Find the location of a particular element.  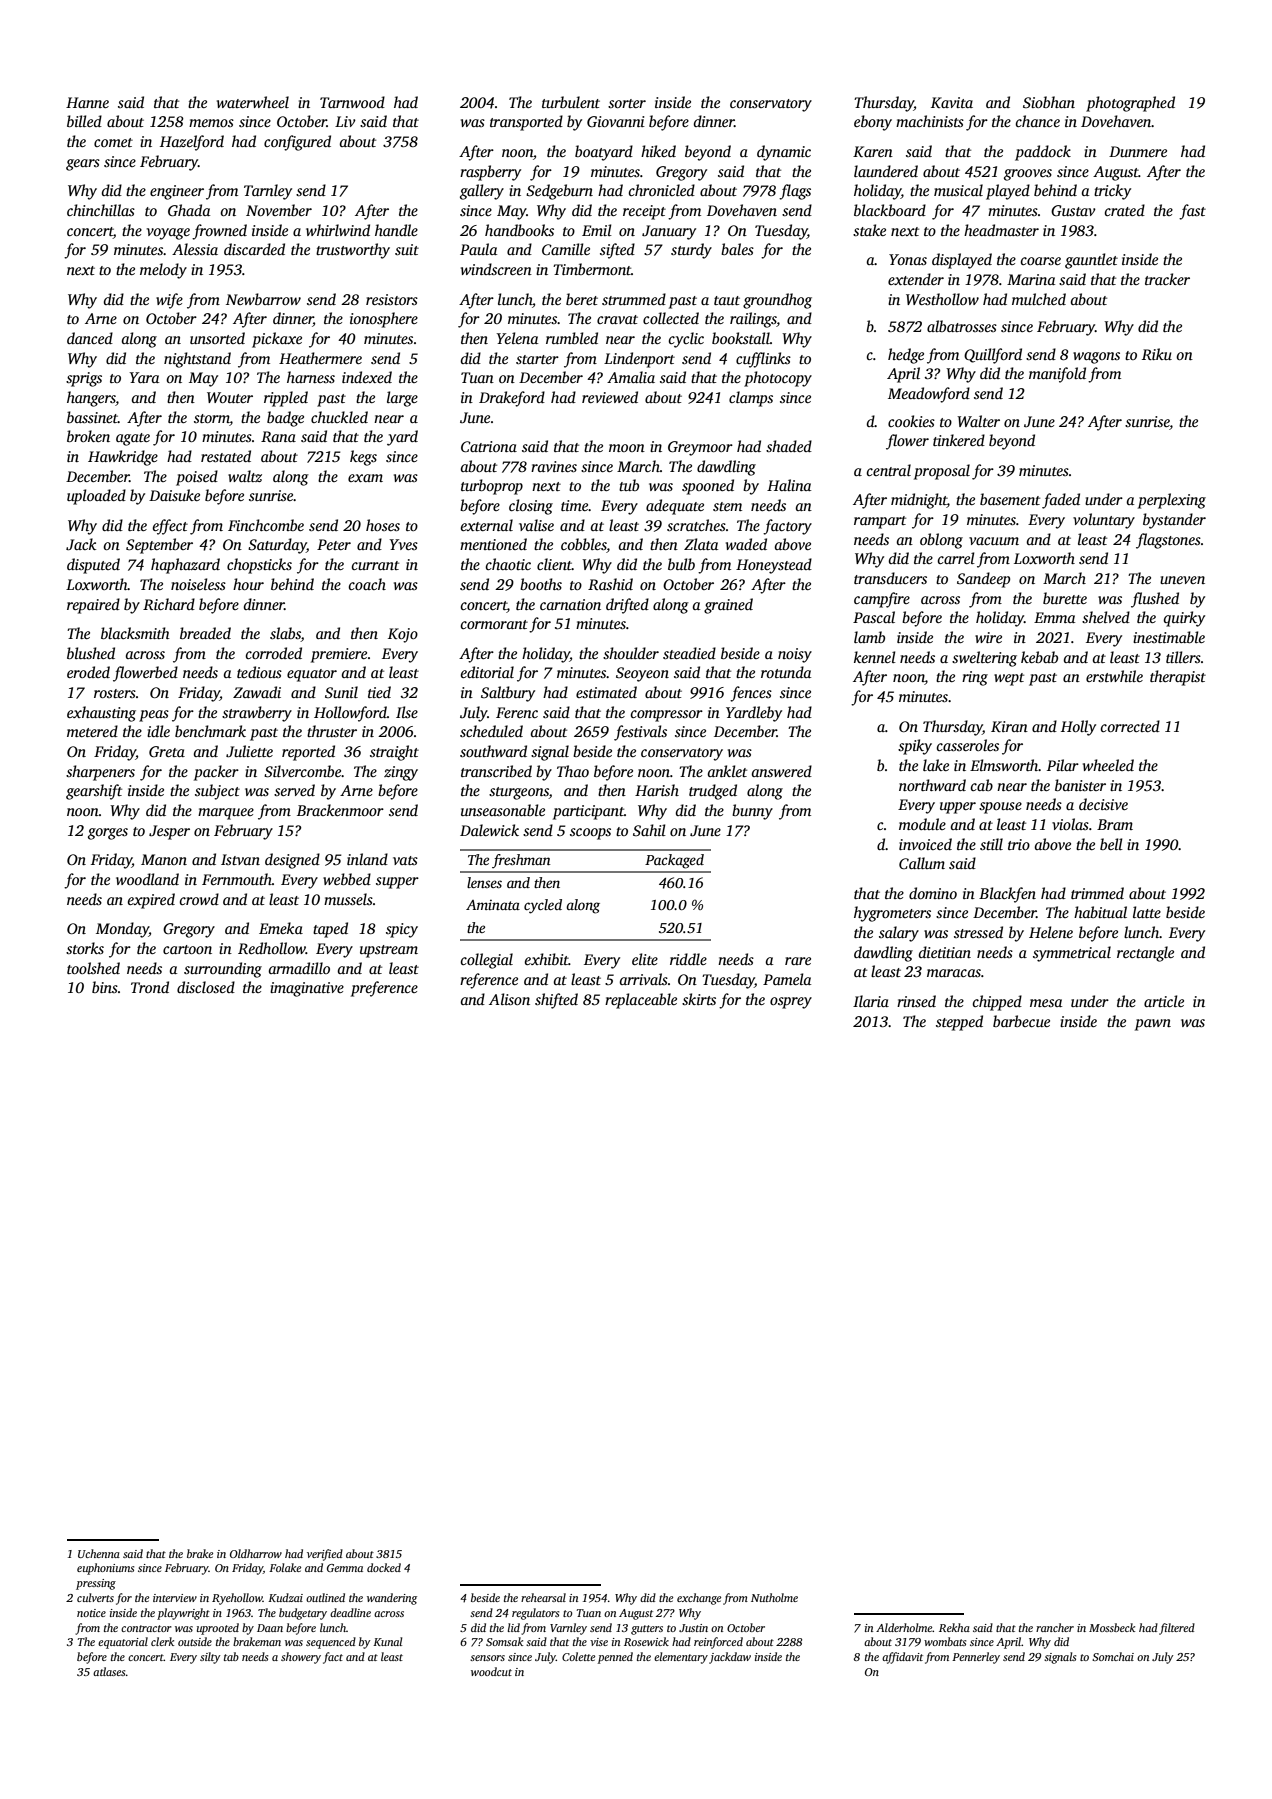

bins is located at coordinates (105, 987).
